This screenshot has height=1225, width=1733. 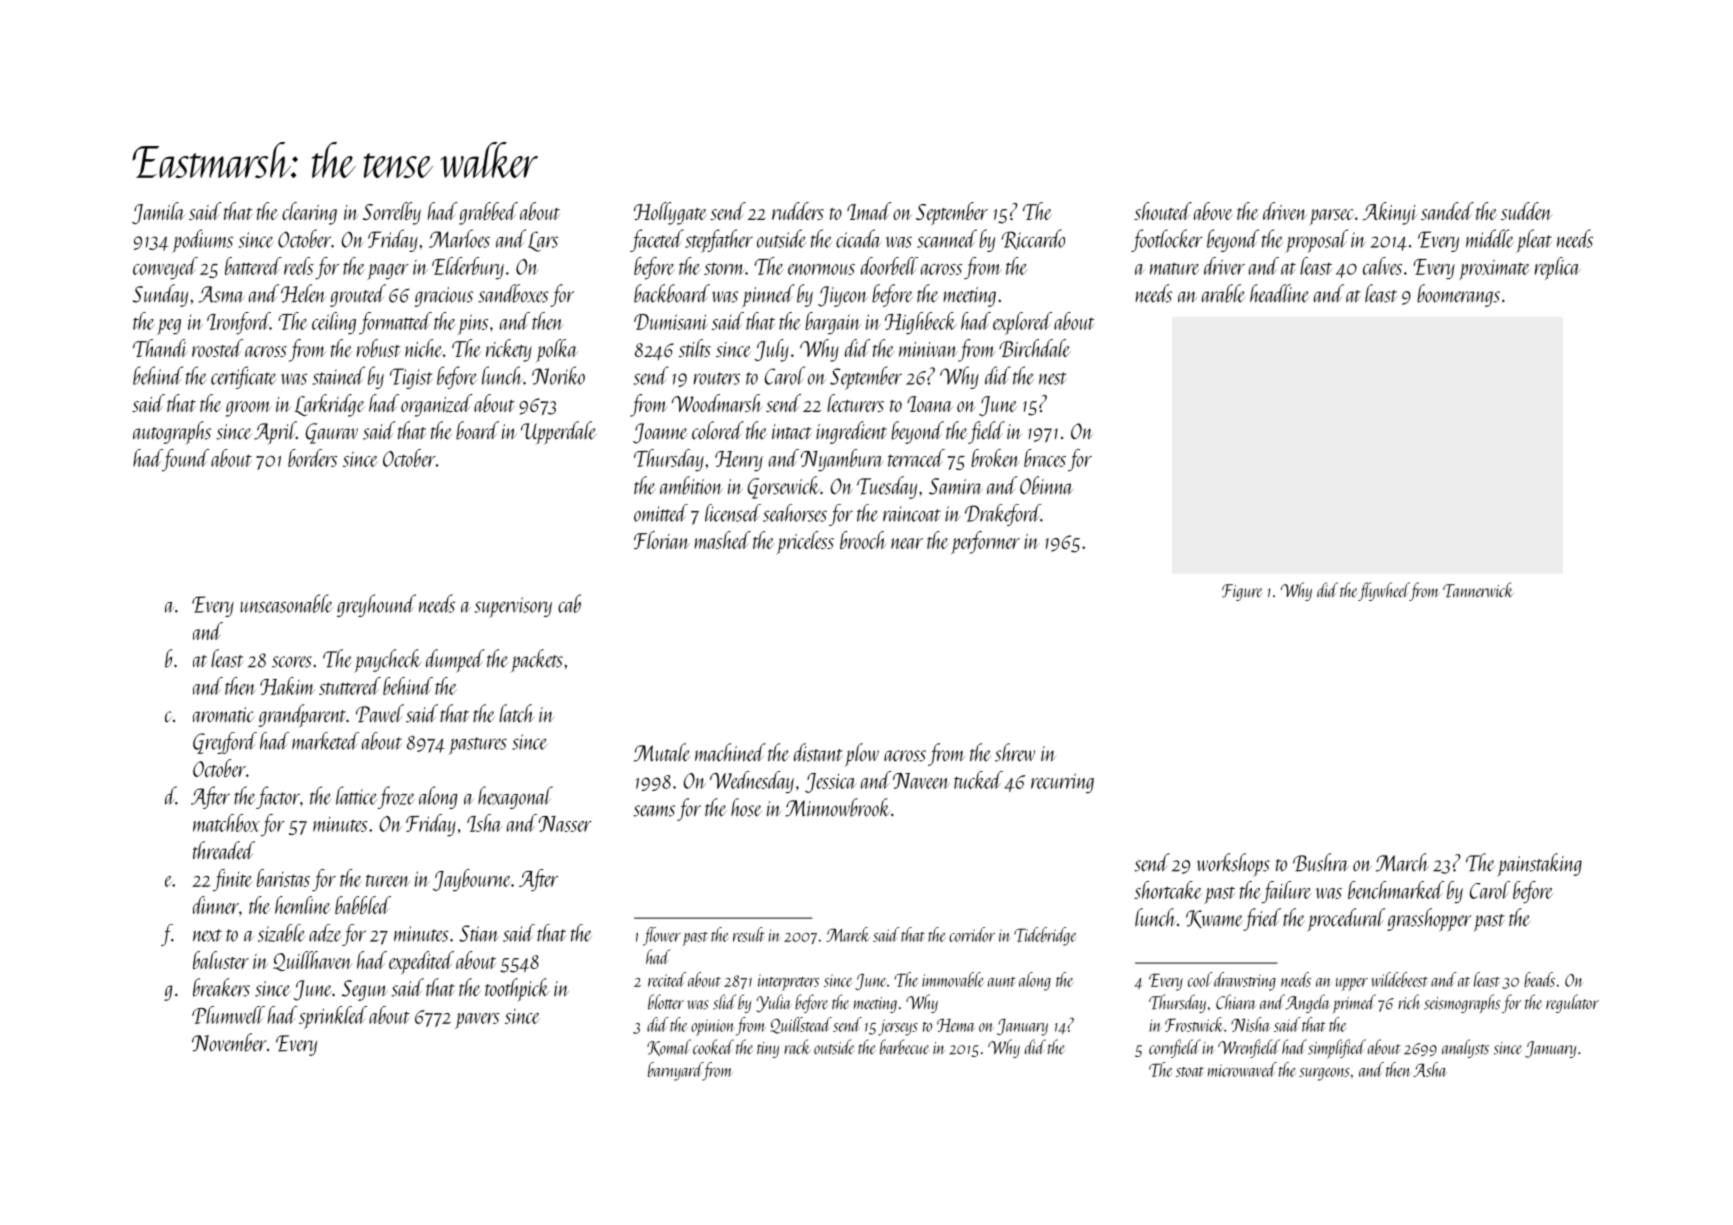 I want to click on Hakim, so click(x=287, y=686).
